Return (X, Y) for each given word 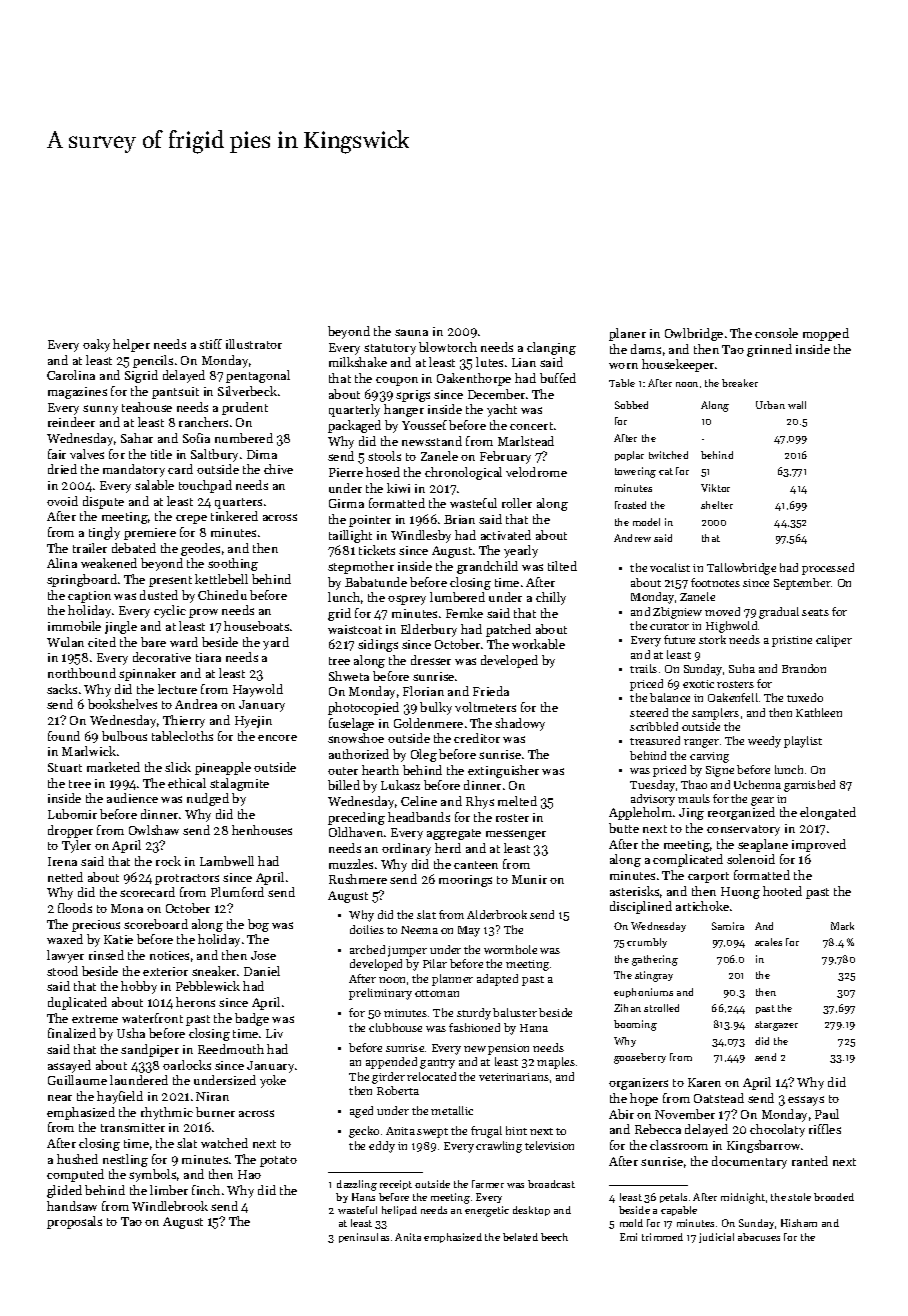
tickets (377, 550)
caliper (834, 641)
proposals (74, 1222)
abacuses (759, 1237)
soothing (233, 564)
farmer (488, 1184)
